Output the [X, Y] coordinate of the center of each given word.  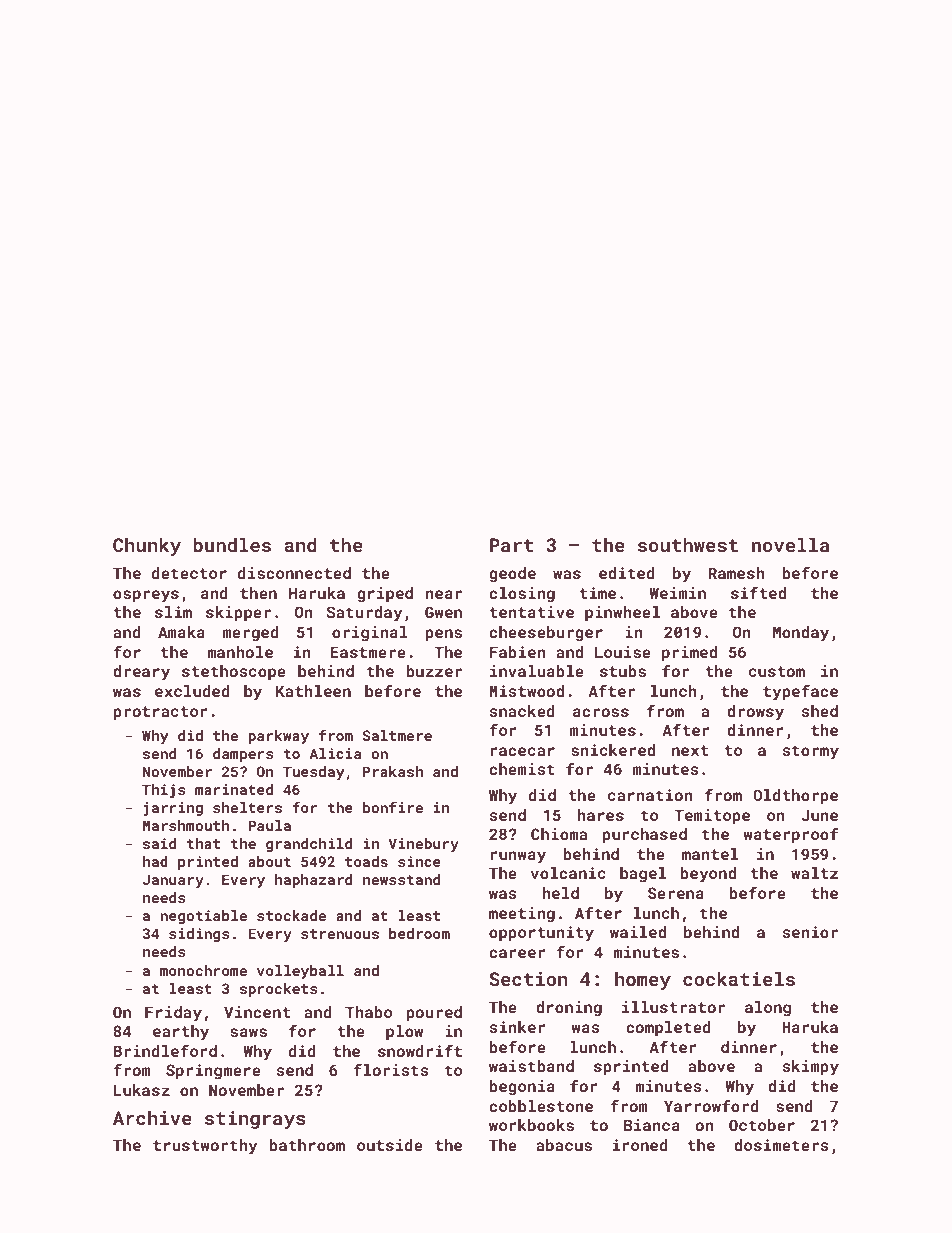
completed [668, 1029]
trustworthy [205, 1147]
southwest [688, 544]
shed [819, 711]
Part [511, 545]
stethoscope [234, 673]
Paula [269, 825]
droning [569, 1009]
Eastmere [368, 652]
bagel [643, 875]
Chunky [147, 546]
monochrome [203, 970]
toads [366, 861]
